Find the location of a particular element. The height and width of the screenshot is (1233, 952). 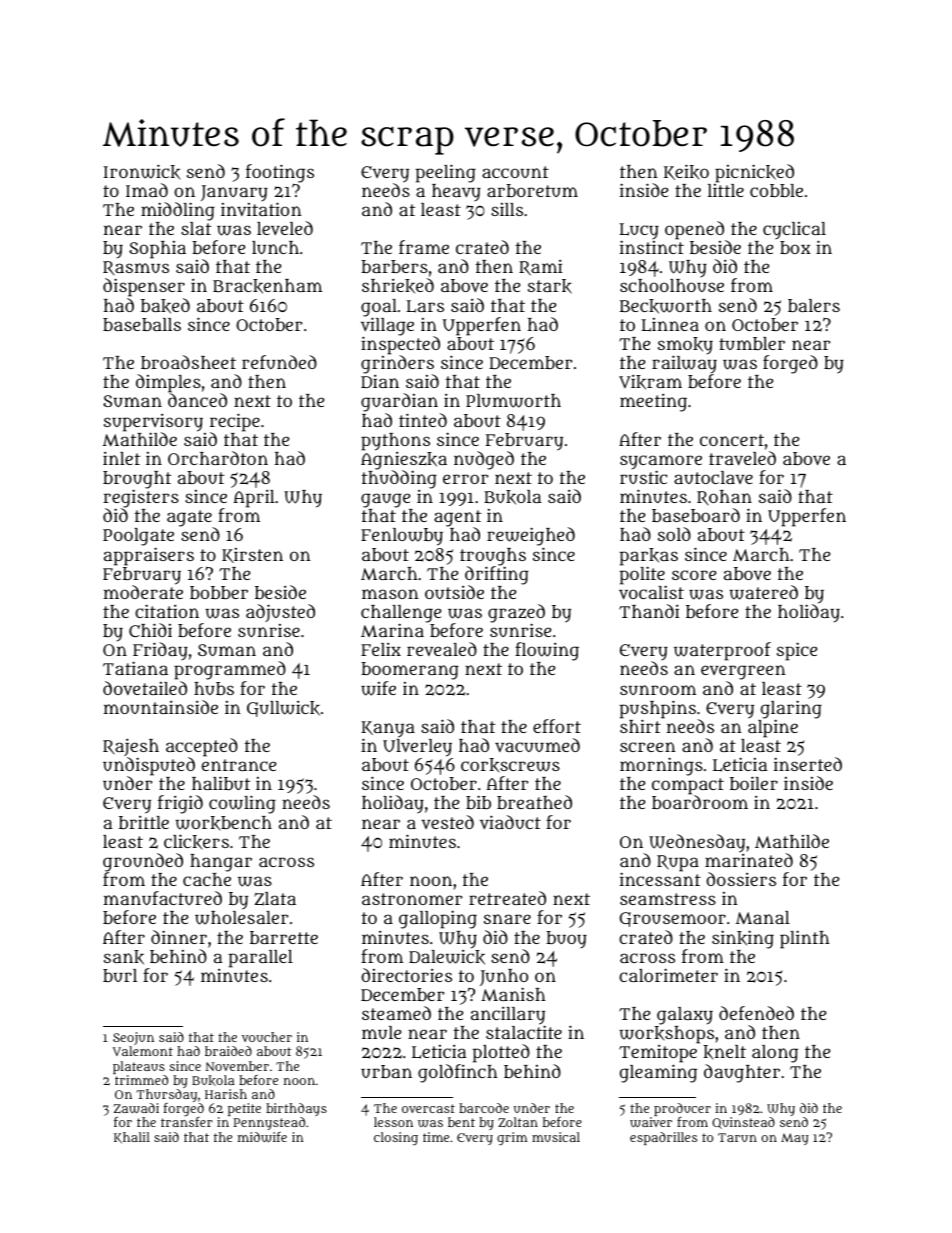

cobble is located at coordinates (776, 190).
